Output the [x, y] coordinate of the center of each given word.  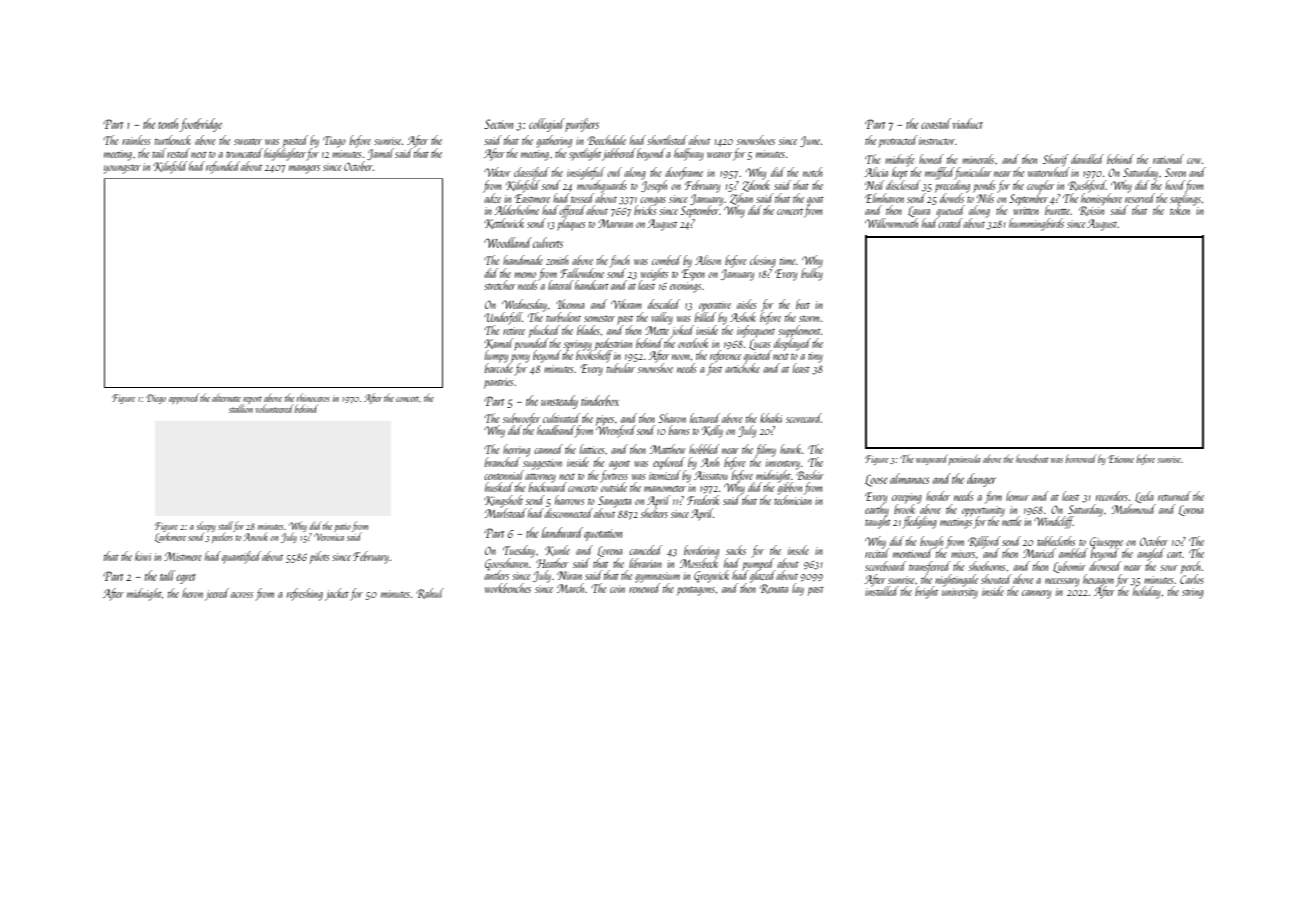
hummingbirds [1036, 224]
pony [520, 358]
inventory [783, 464]
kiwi [143, 556]
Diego [156, 399]
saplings [1185, 199]
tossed [582, 198]
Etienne [1121, 459]
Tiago [334, 142]
